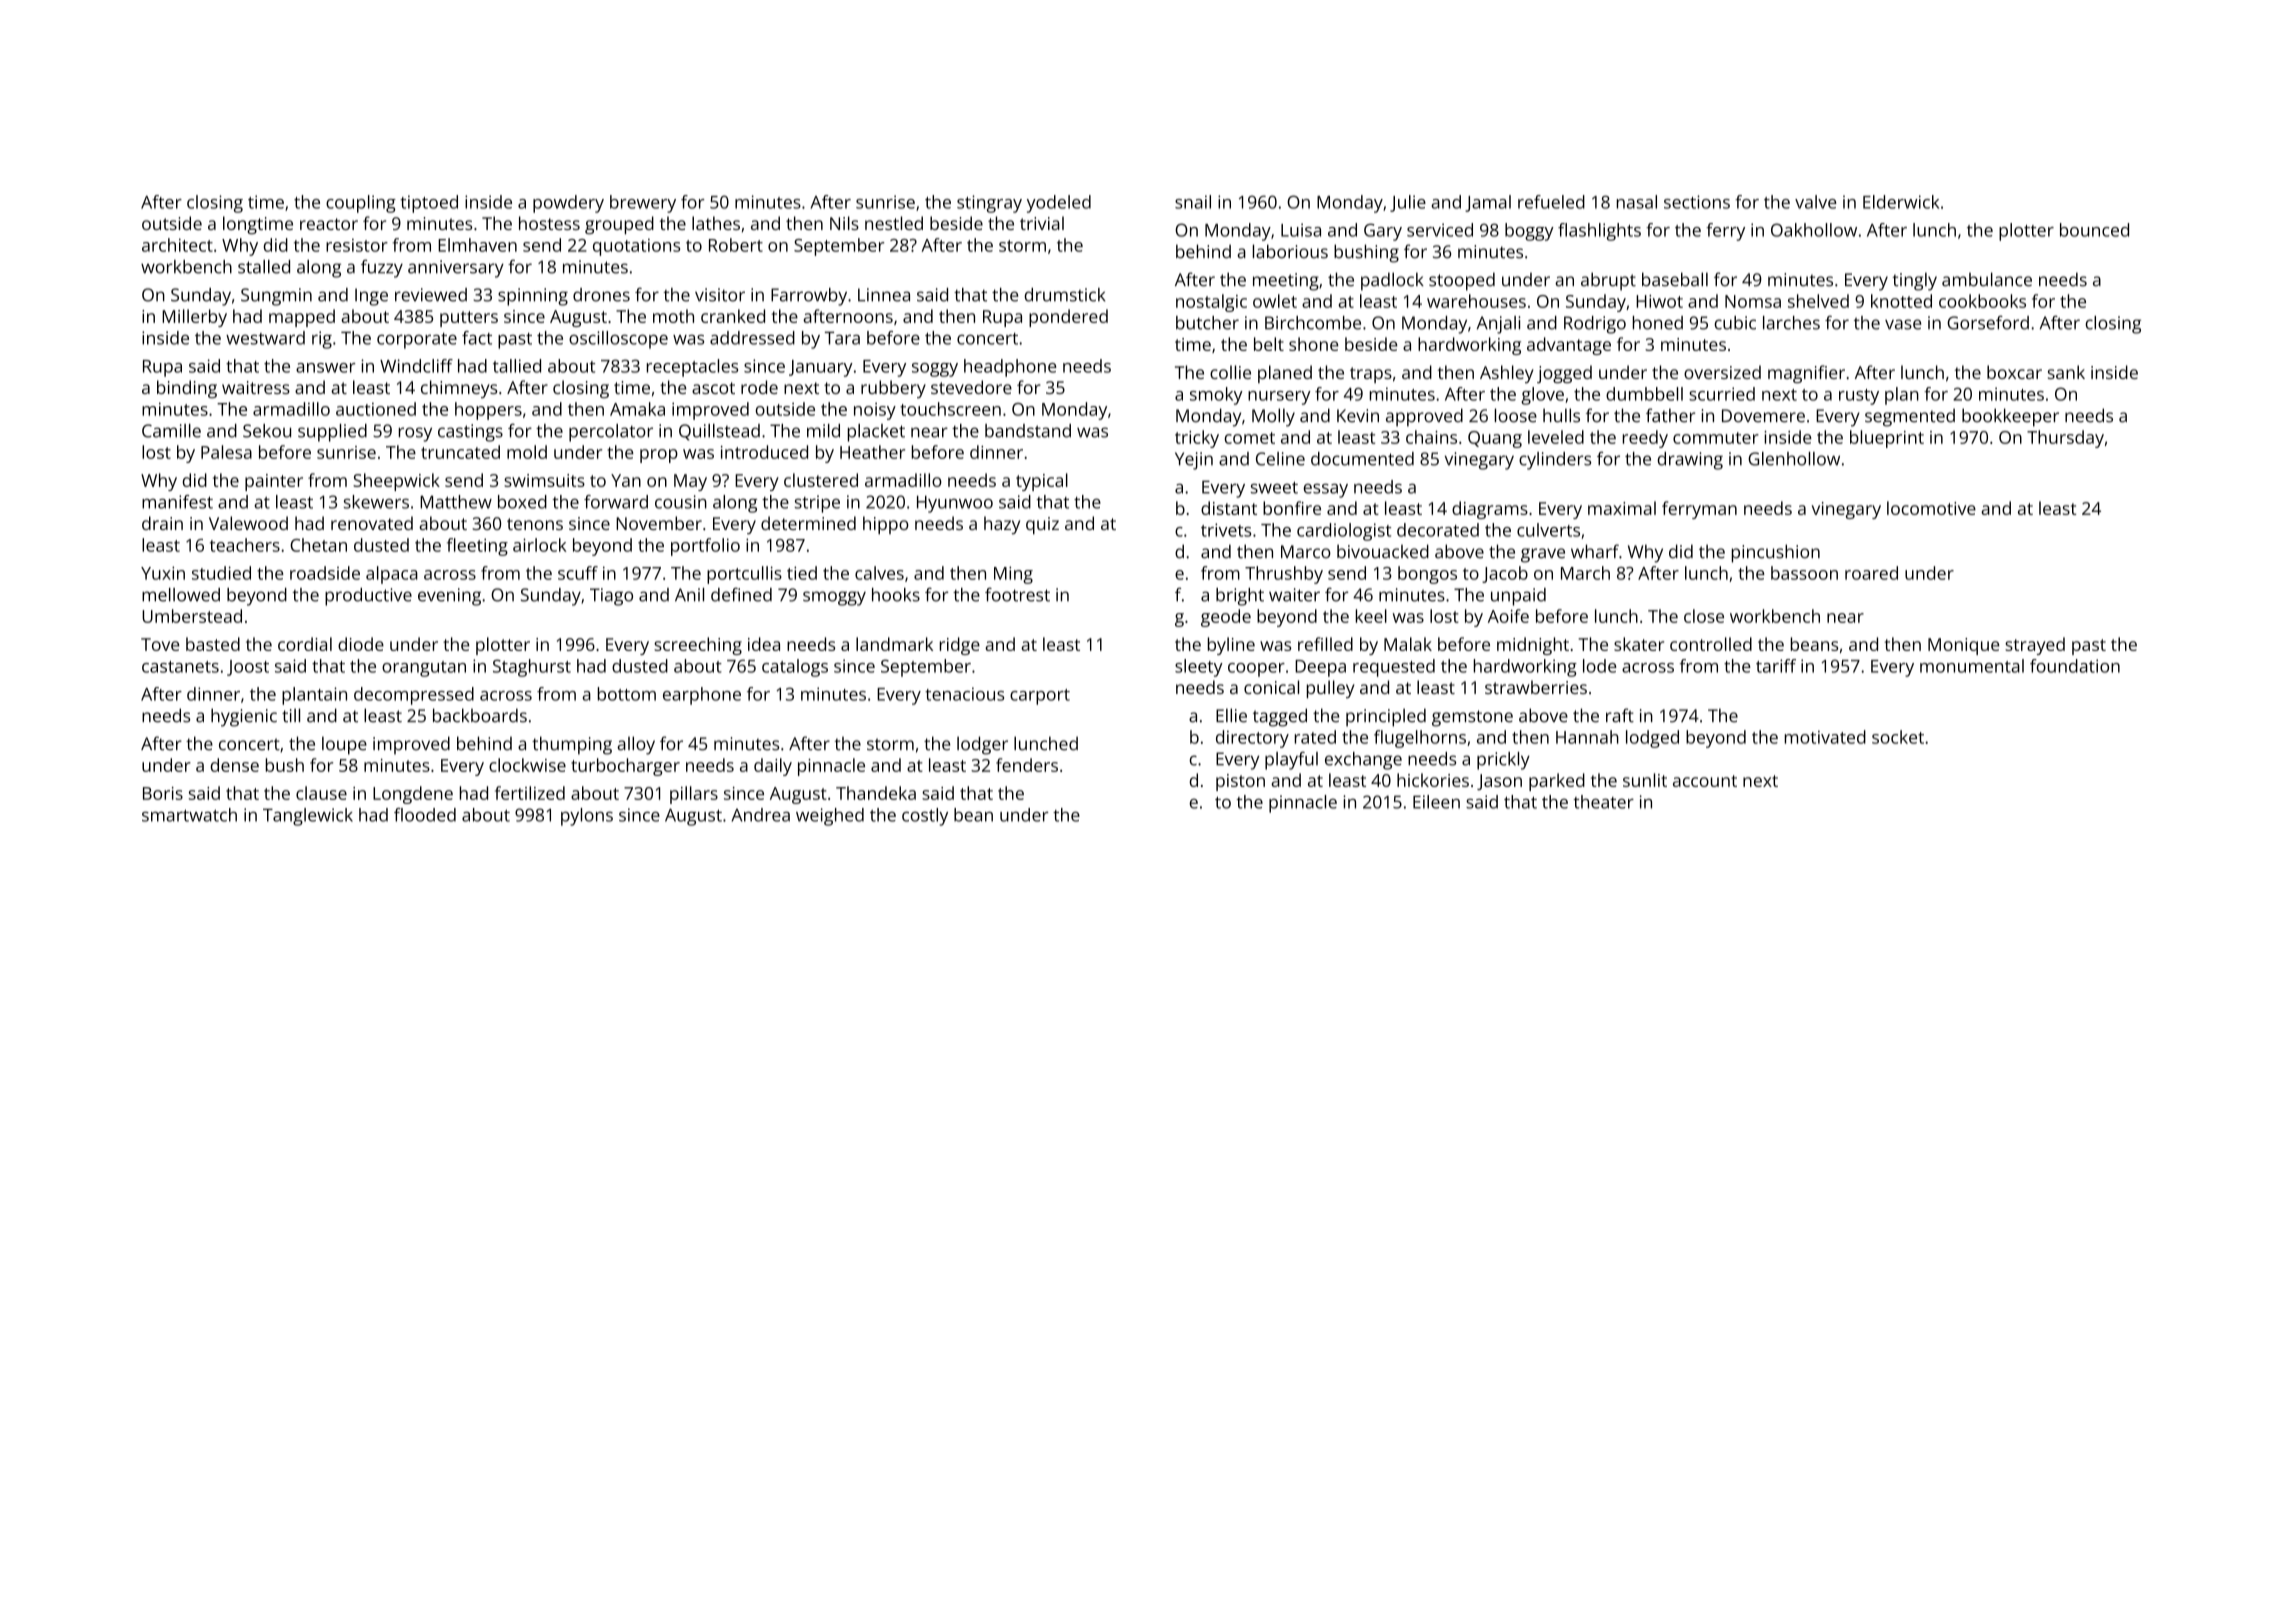  What do you see at coordinates (1358, 416) in the screenshot?
I see `Kevin` at bounding box center [1358, 416].
